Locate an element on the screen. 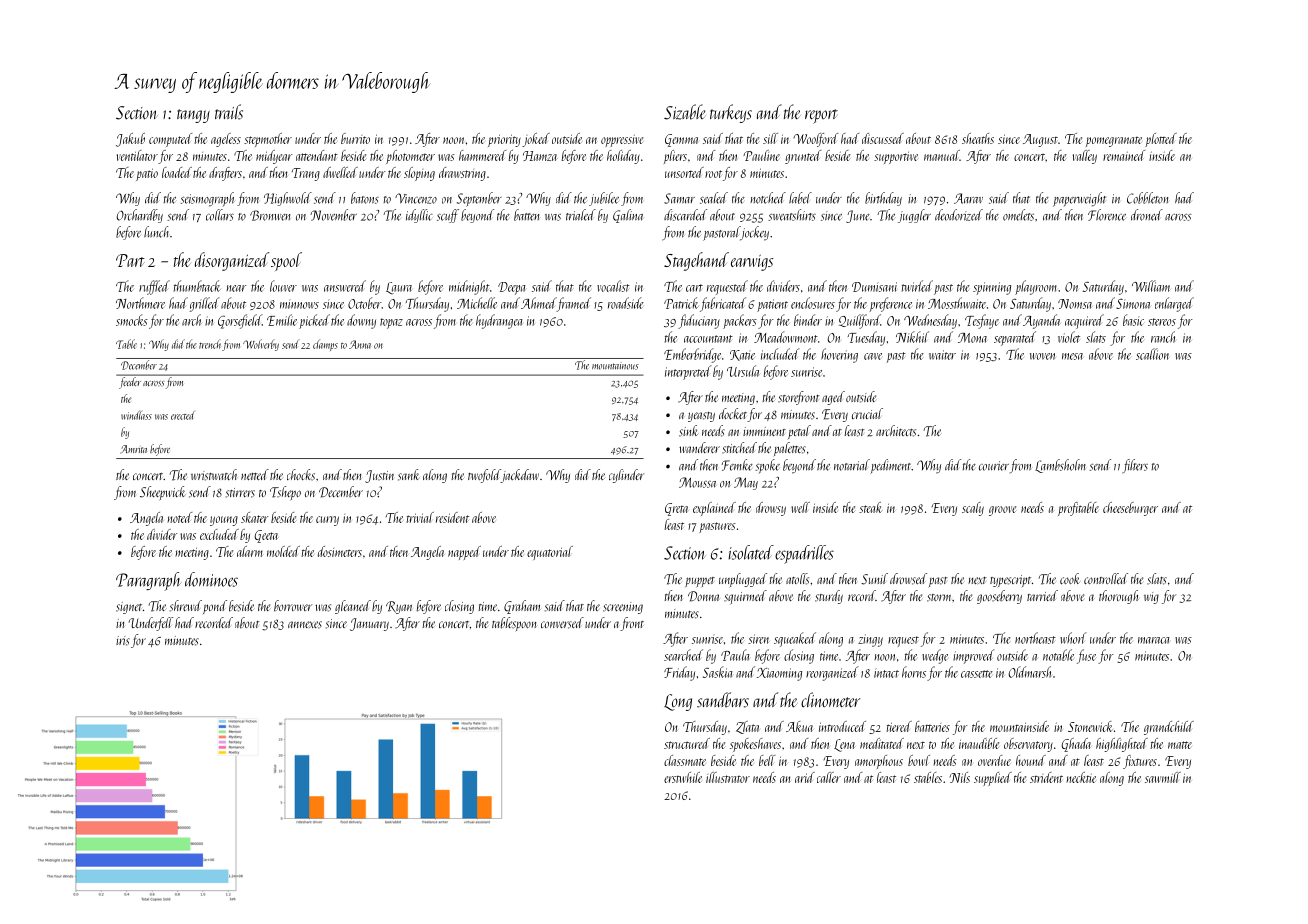 The image size is (1308, 924). Part is located at coordinates (130, 260).
